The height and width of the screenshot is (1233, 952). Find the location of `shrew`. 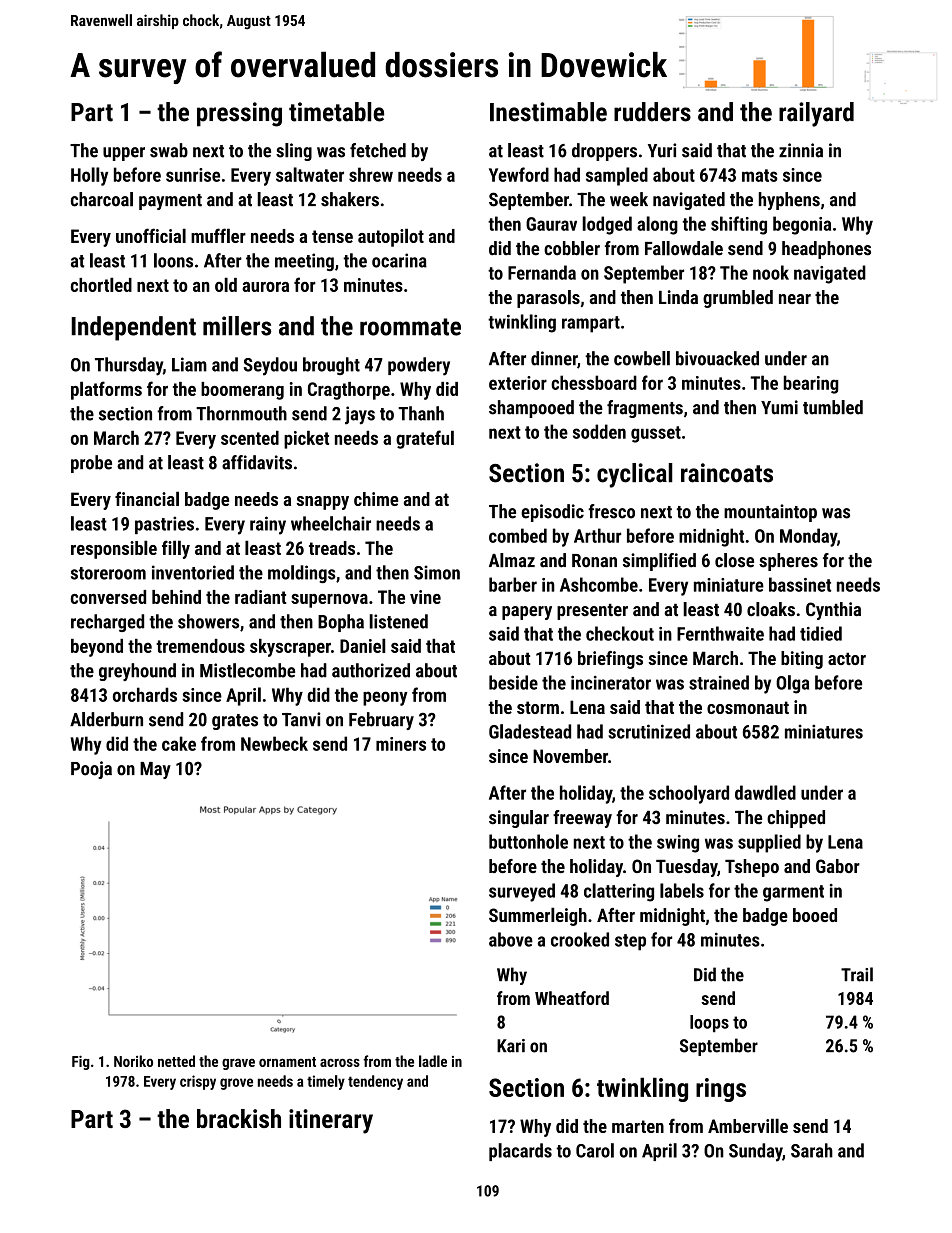

shrew is located at coordinates (371, 174).
